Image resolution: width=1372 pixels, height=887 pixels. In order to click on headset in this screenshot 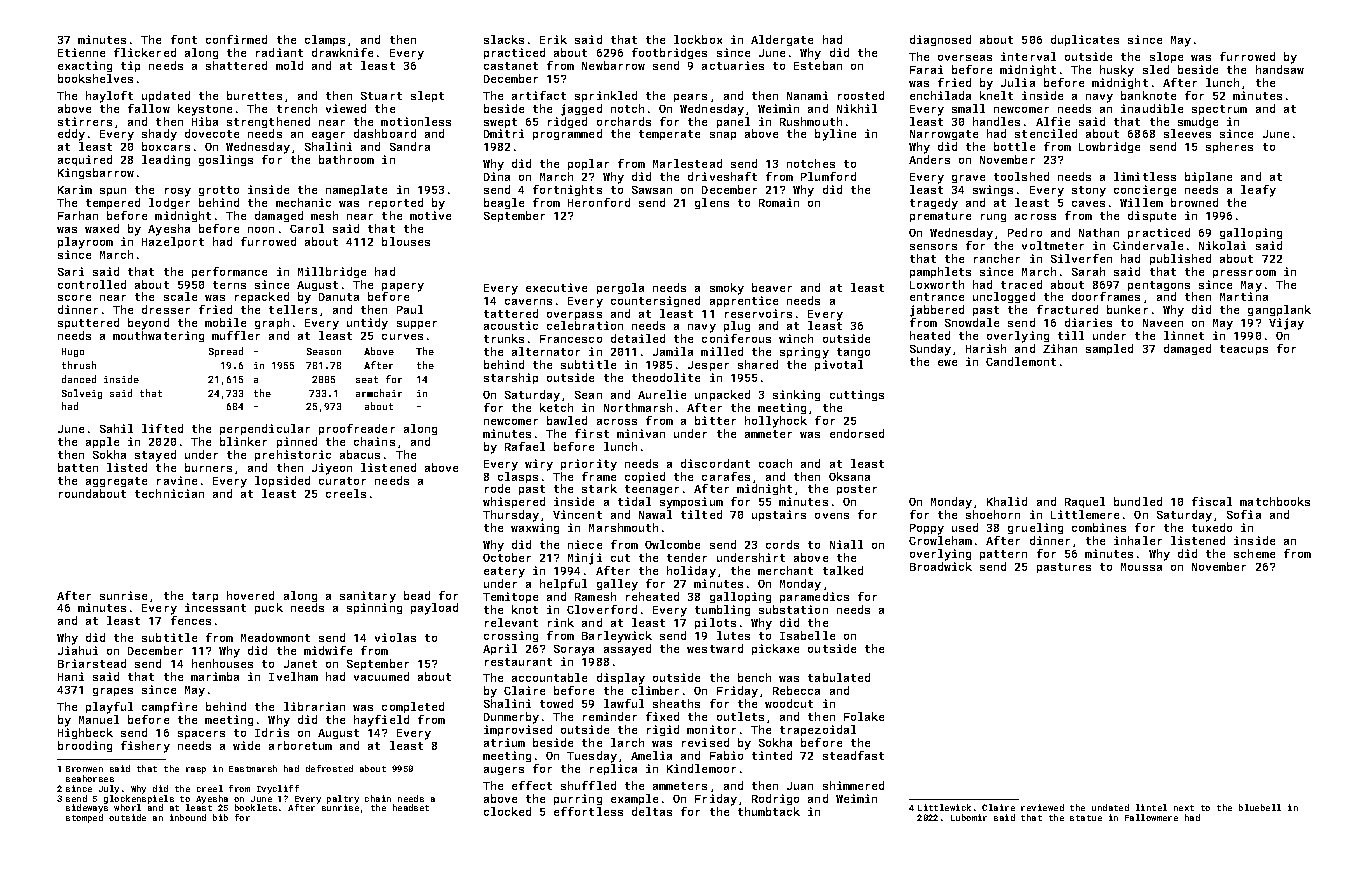, I will do `click(411, 807)`.
